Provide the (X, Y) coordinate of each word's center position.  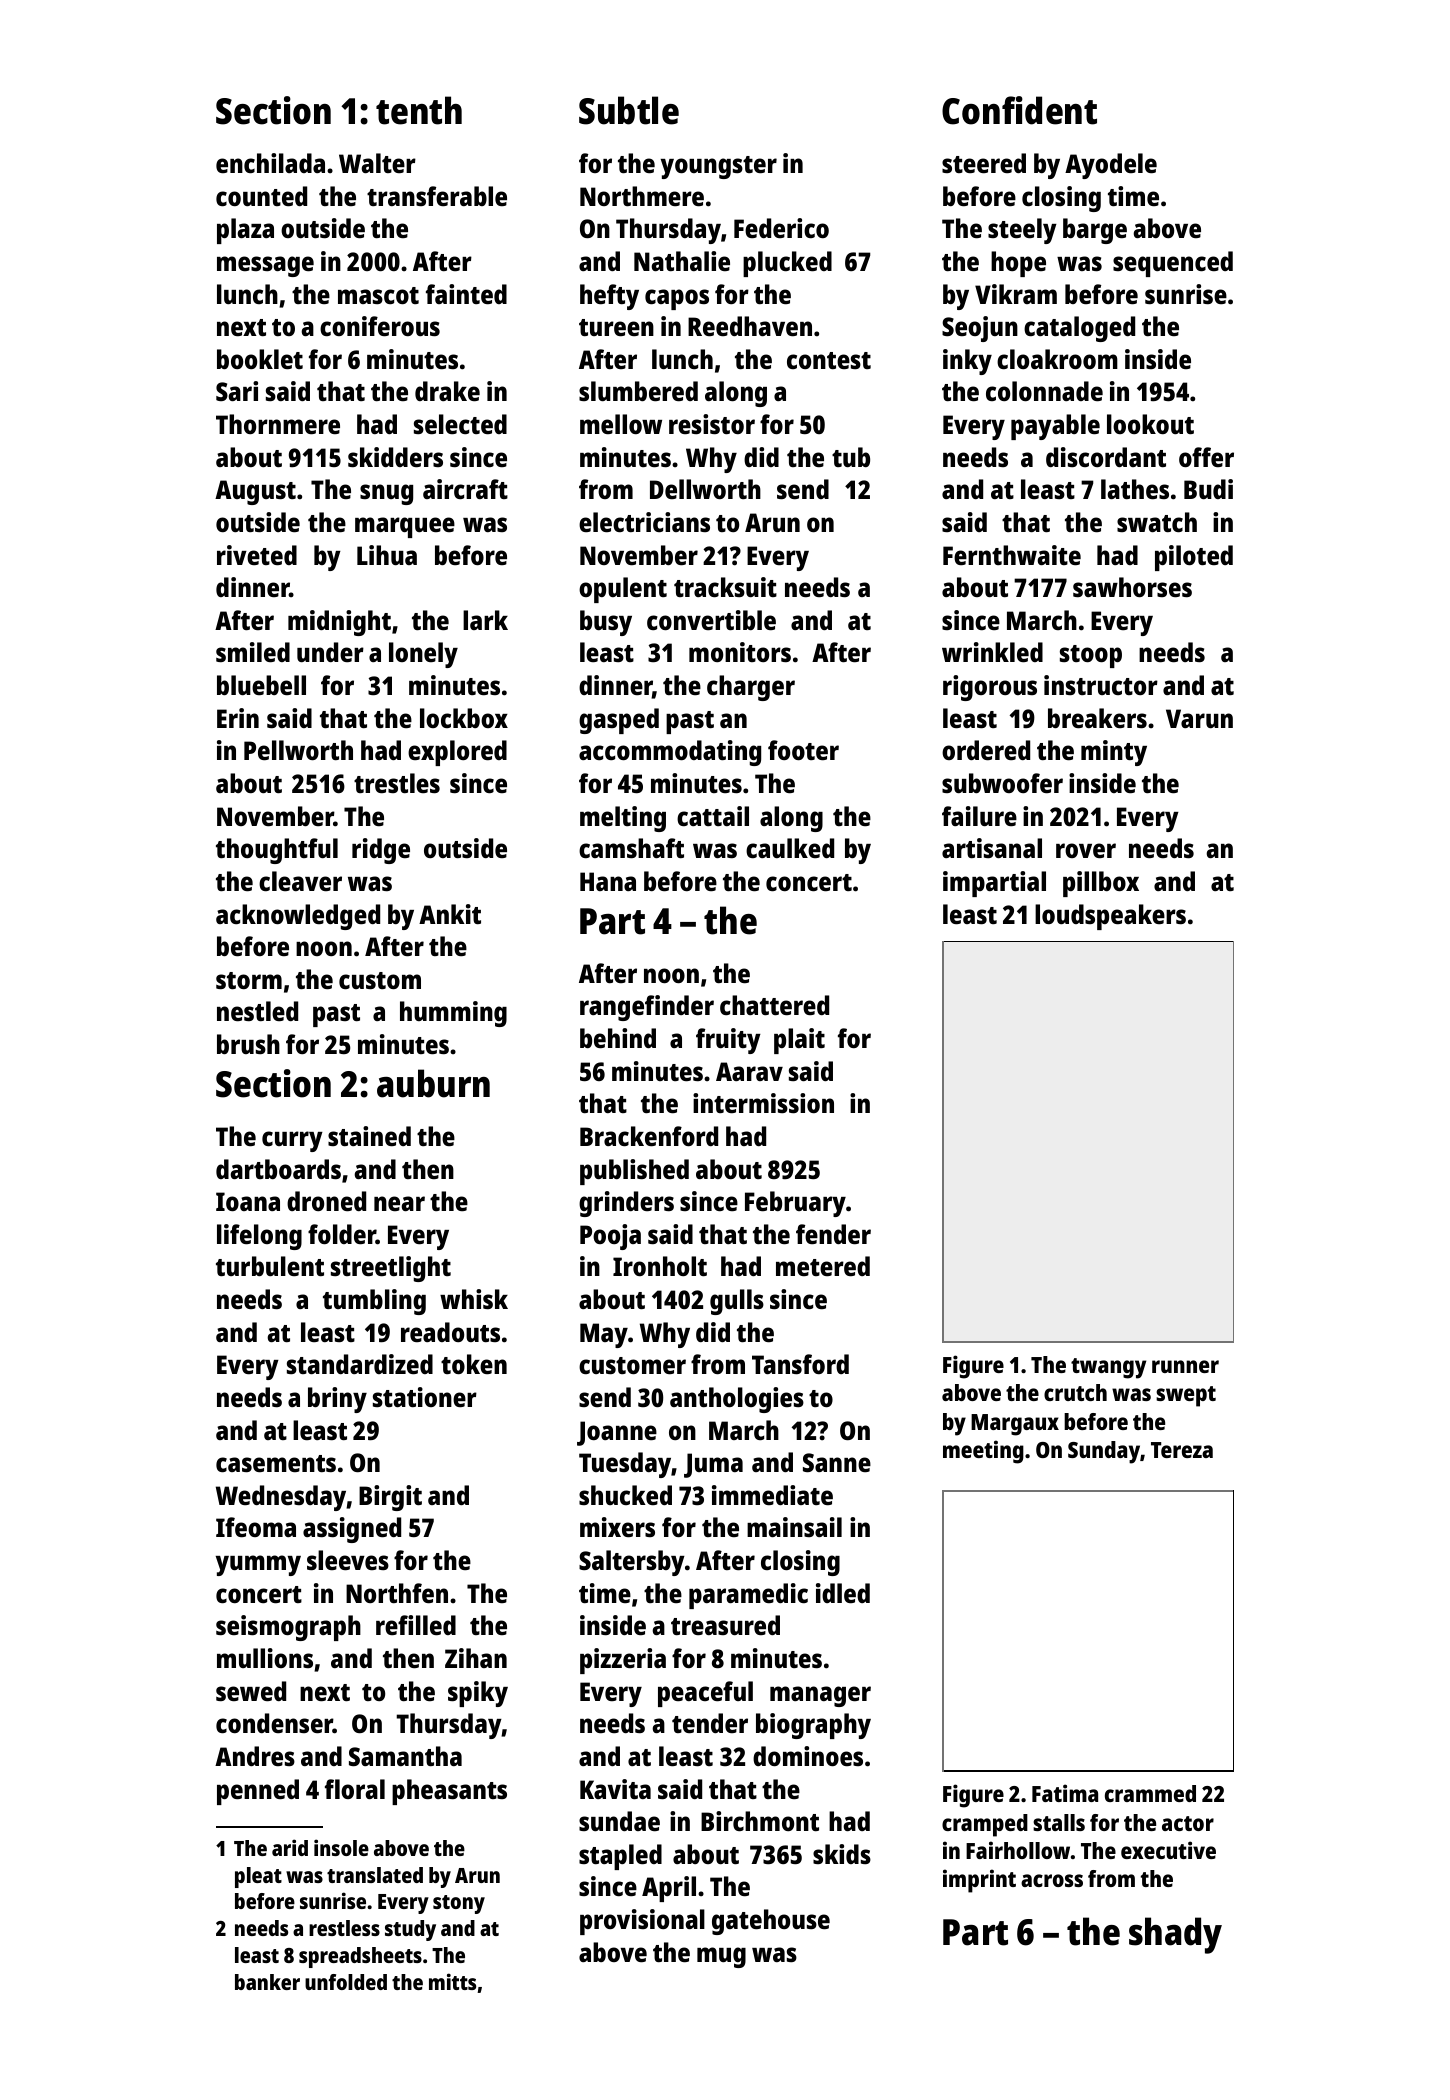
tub (851, 457)
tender (710, 1723)
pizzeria (623, 1661)
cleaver (300, 881)
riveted (257, 555)
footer (803, 750)
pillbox (1101, 884)
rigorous (990, 688)
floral (355, 1789)
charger (751, 688)
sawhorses (1132, 587)
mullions (265, 1658)
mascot (378, 295)
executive (1168, 1850)
